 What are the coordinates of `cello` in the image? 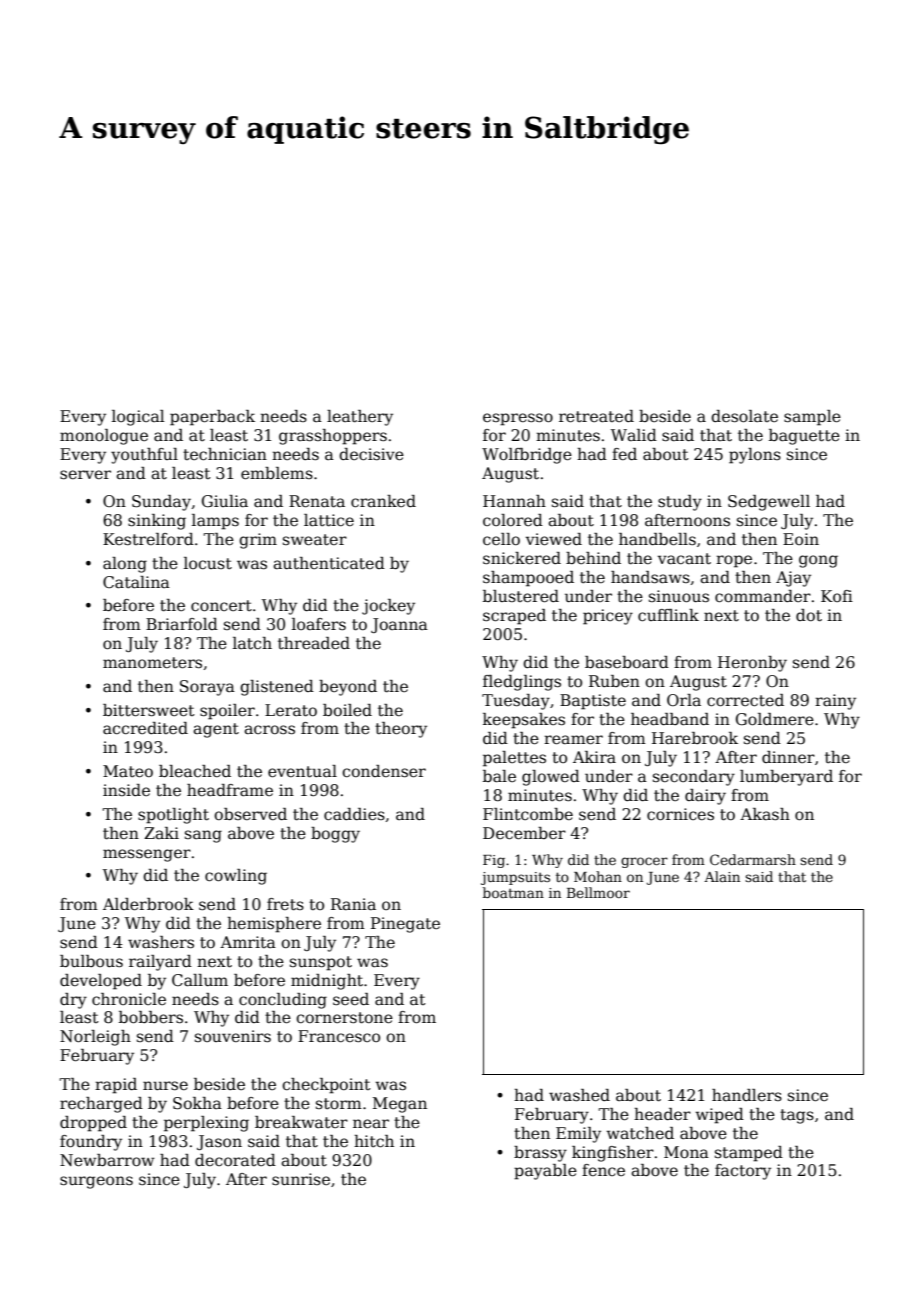 It's located at (501, 539).
